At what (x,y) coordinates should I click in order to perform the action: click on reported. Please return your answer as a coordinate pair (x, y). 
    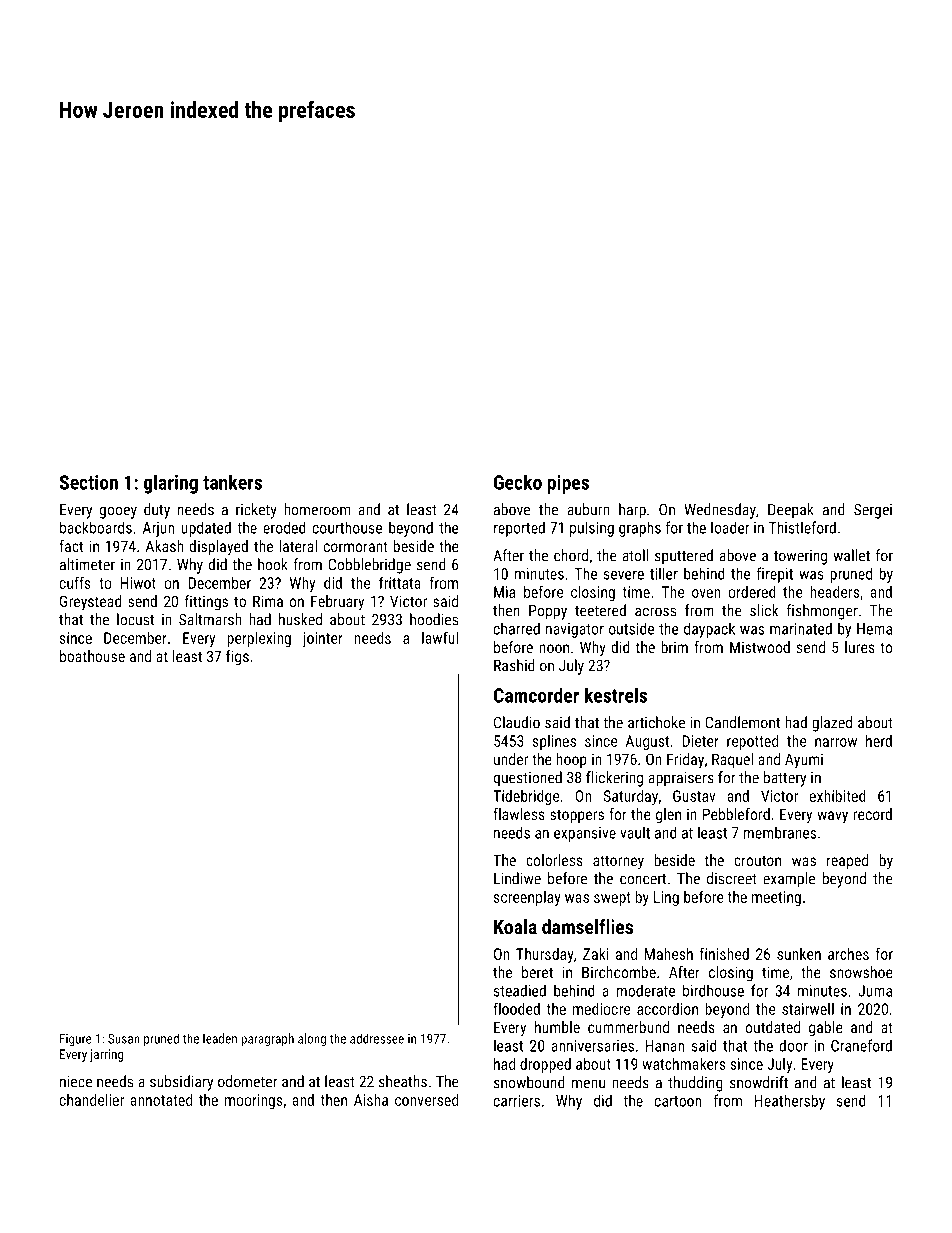
    Looking at the image, I should click on (519, 529).
